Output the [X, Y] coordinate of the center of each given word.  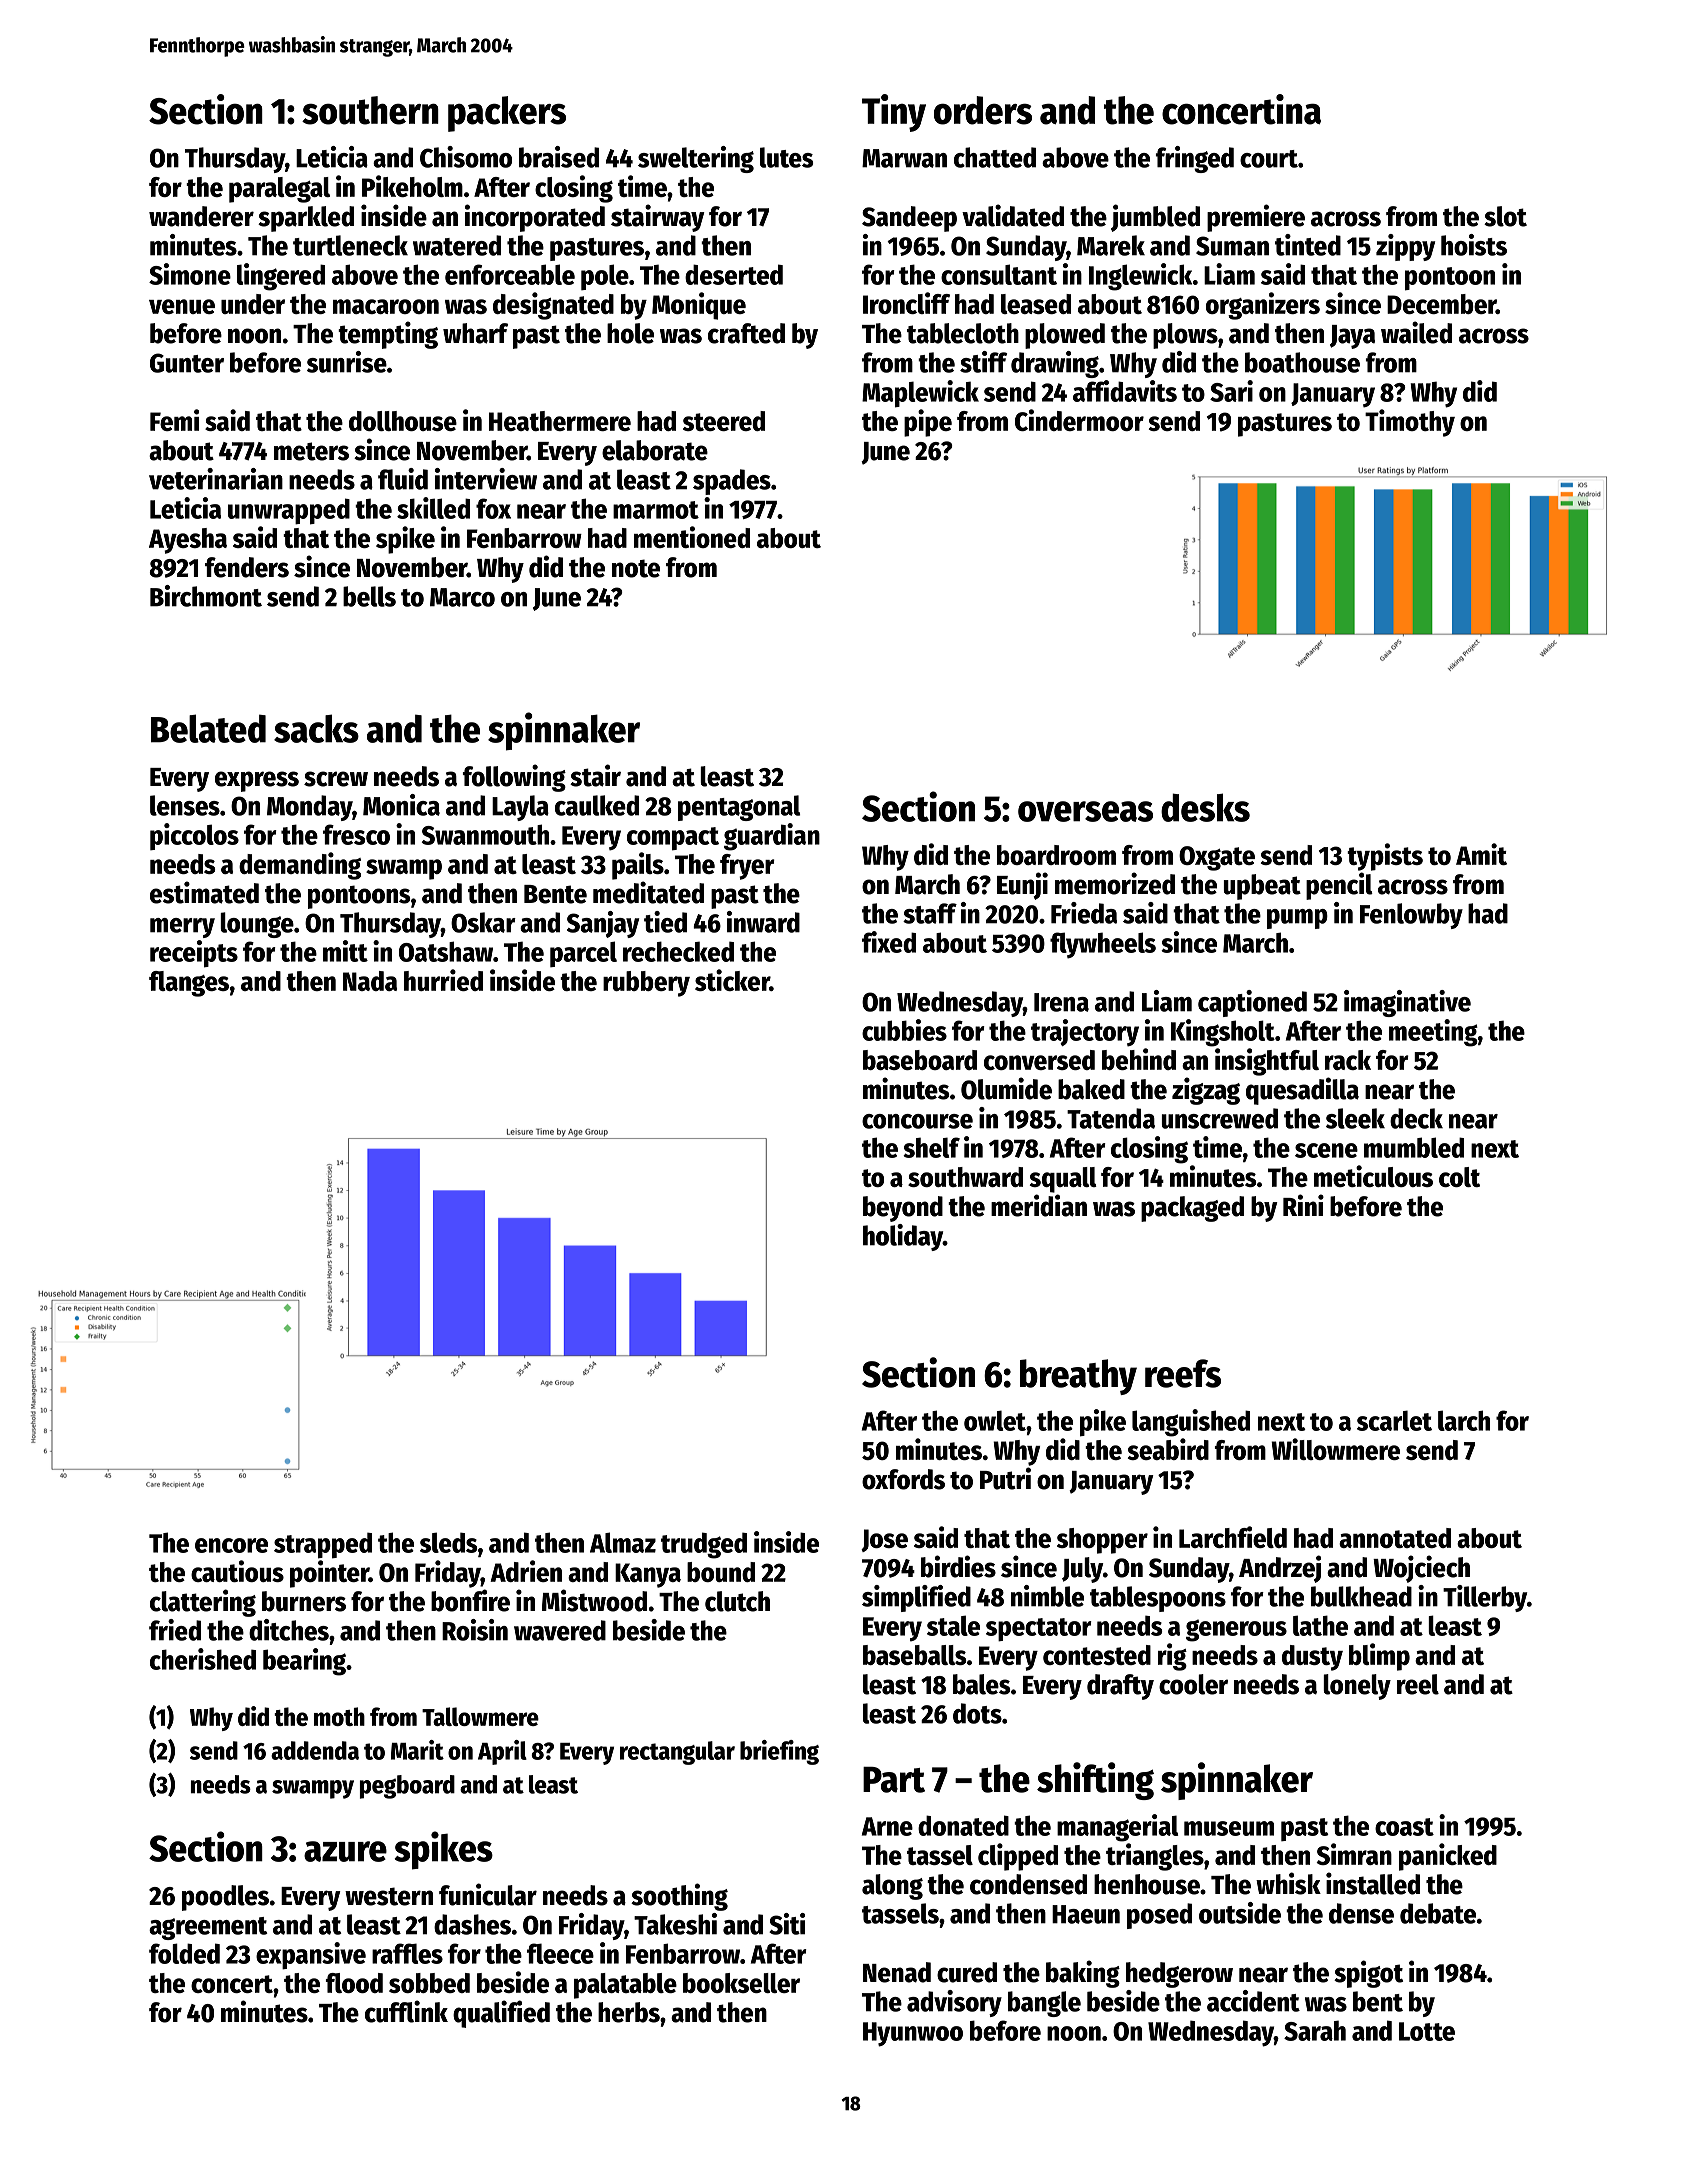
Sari [1231, 391]
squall [1063, 1180]
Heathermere [560, 421]
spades [732, 482]
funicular [488, 1894]
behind [1139, 1059]
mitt [345, 951]
